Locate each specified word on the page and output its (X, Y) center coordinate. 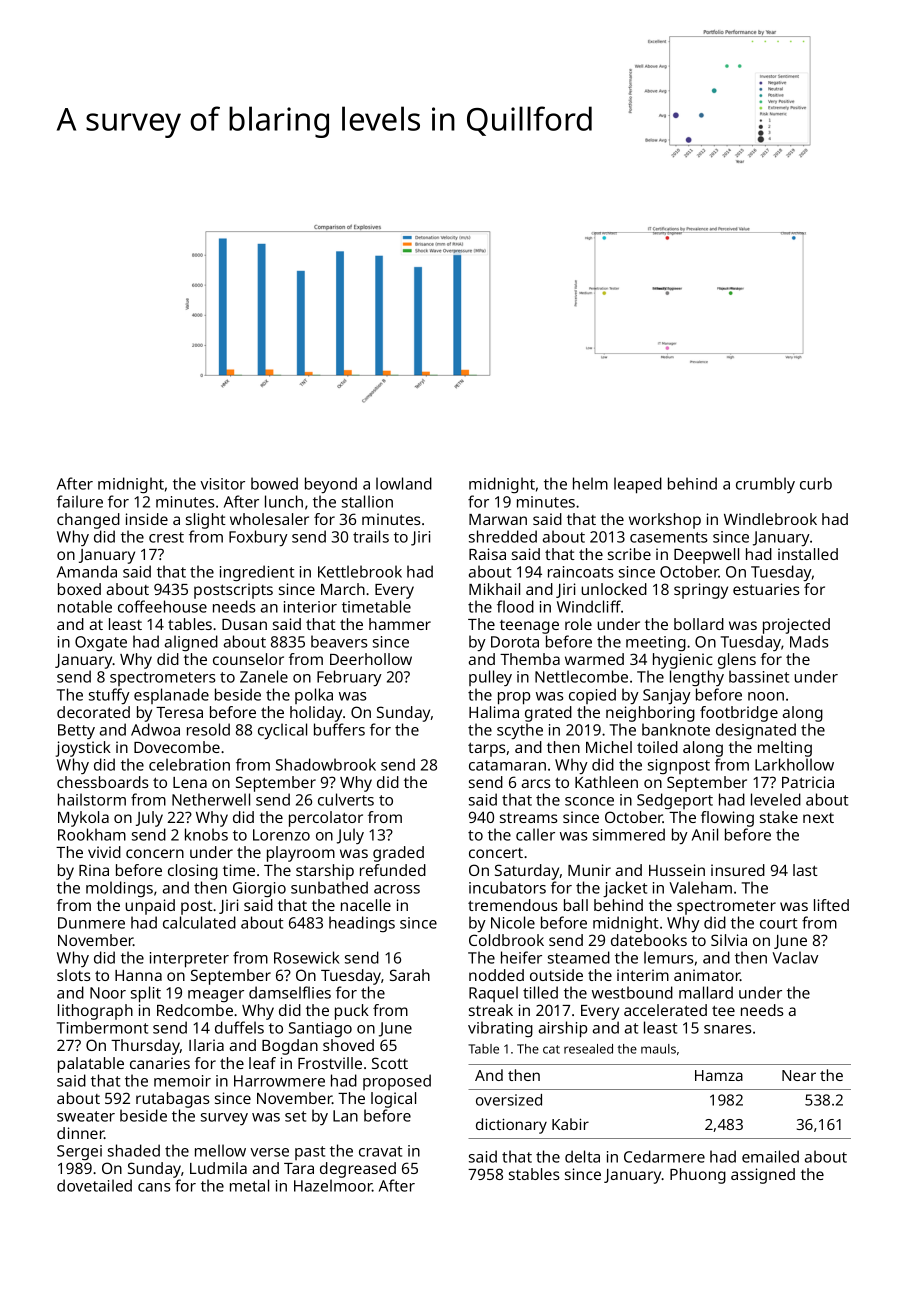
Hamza (719, 1075)
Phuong (698, 1176)
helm (590, 483)
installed (808, 554)
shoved (348, 1045)
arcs (536, 783)
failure (80, 501)
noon (766, 696)
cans (154, 1187)
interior (310, 607)
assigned (763, 1176)
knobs (206, 834)
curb (816, 483)
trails (371, 536)
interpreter (189, 960)
